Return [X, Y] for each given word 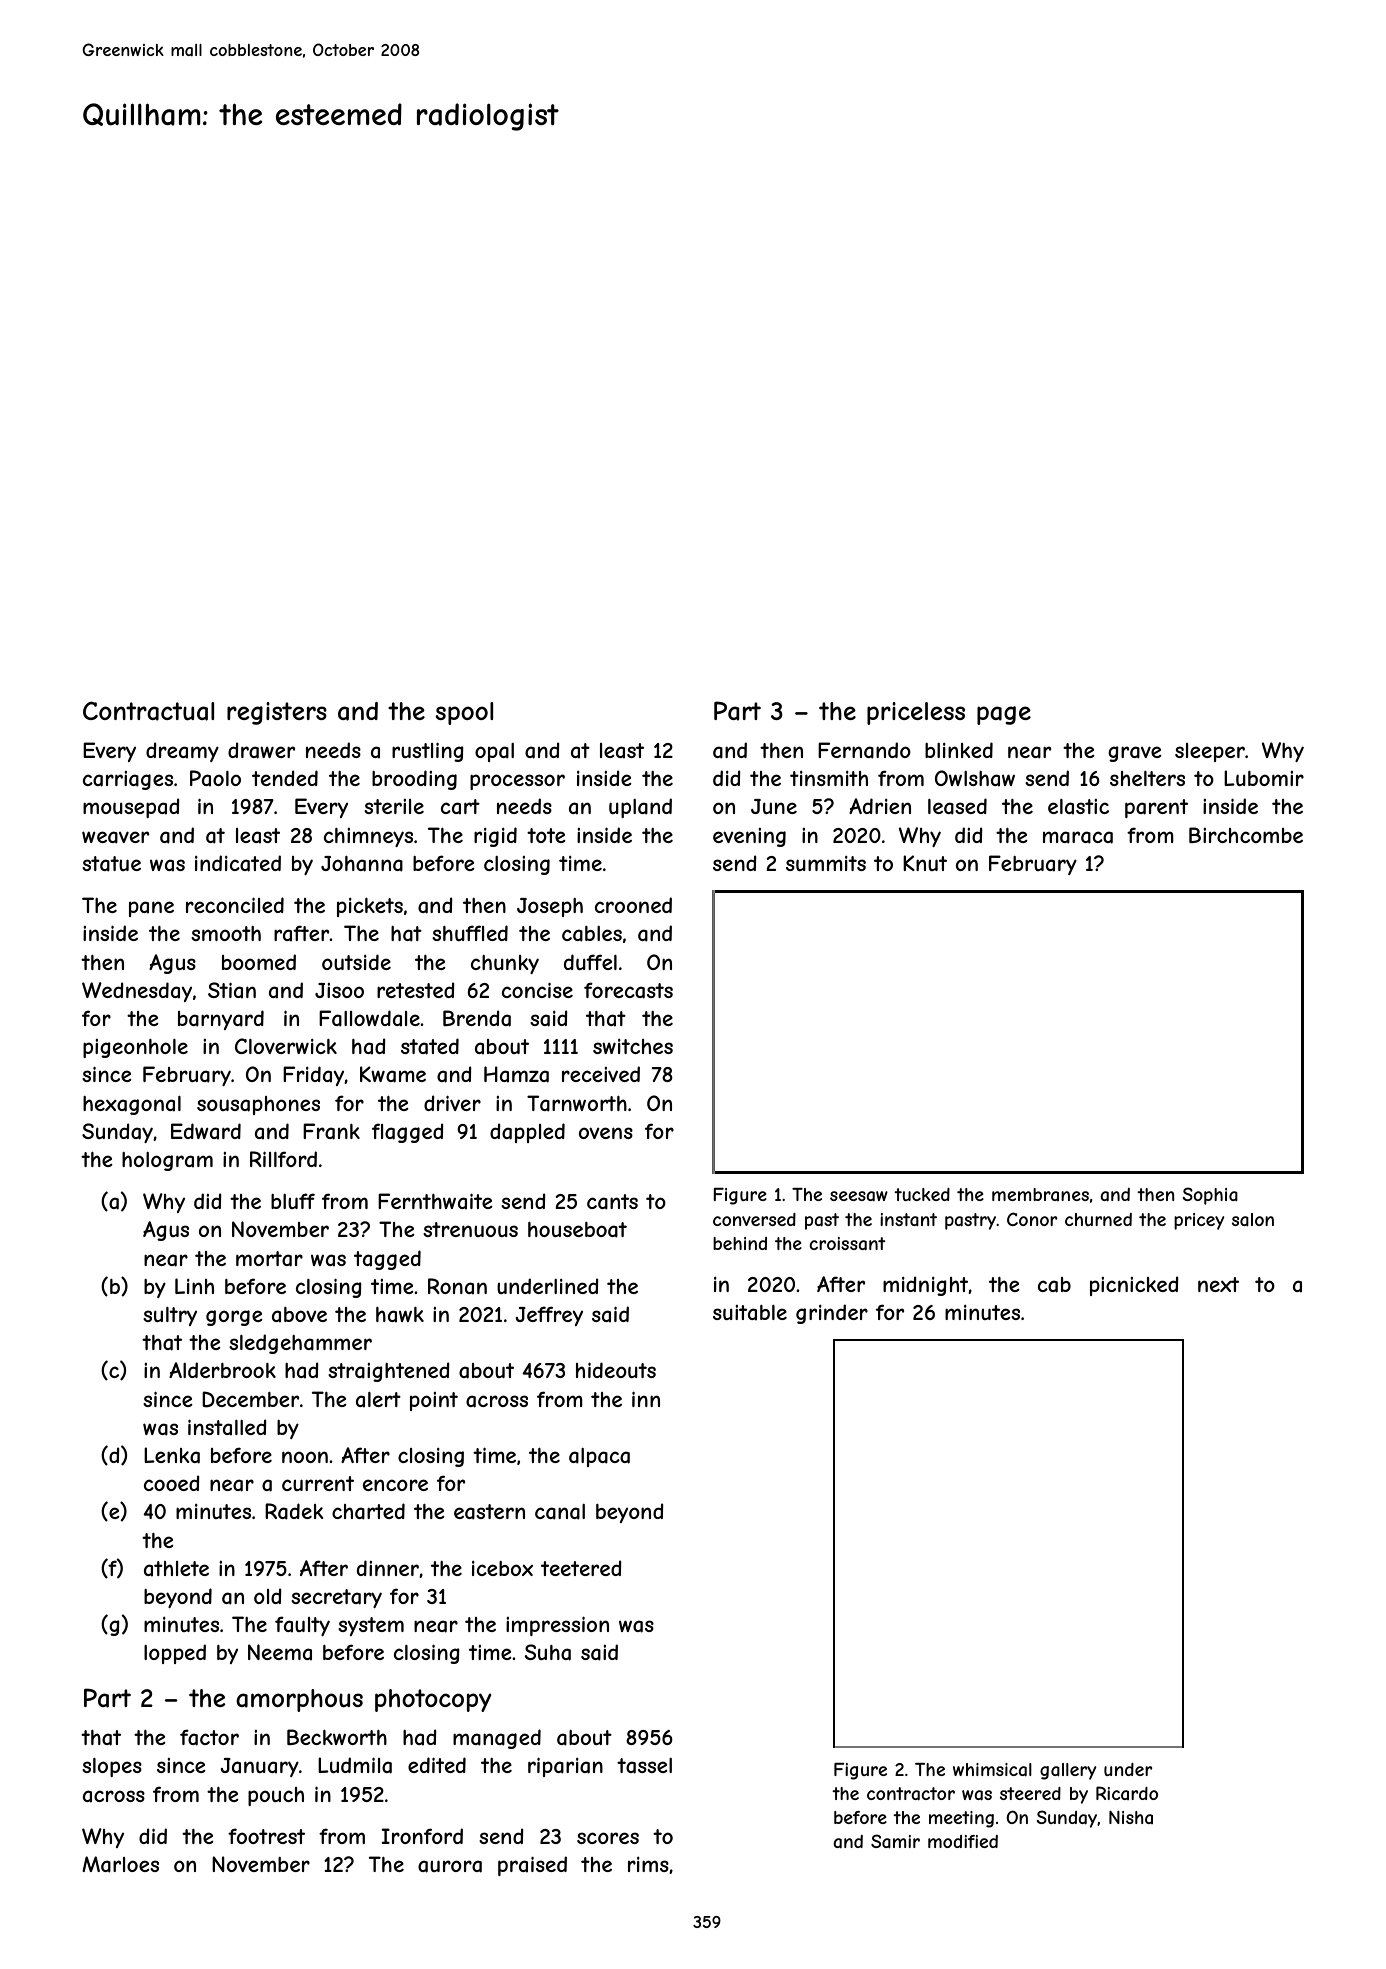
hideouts [616, 1370]
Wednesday [137, 992]
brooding [414, 780]
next [1218, 1284]
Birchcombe [1246, 835]
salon [1253, 1219]
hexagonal [132, 1105]
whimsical [992, 1769]
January [259, 1767]
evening [749, 837]
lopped [175, 1654]
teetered [581, 1568]
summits [826, 863]
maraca [1078, 837]
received [601, 1074]
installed [227, 1427]
